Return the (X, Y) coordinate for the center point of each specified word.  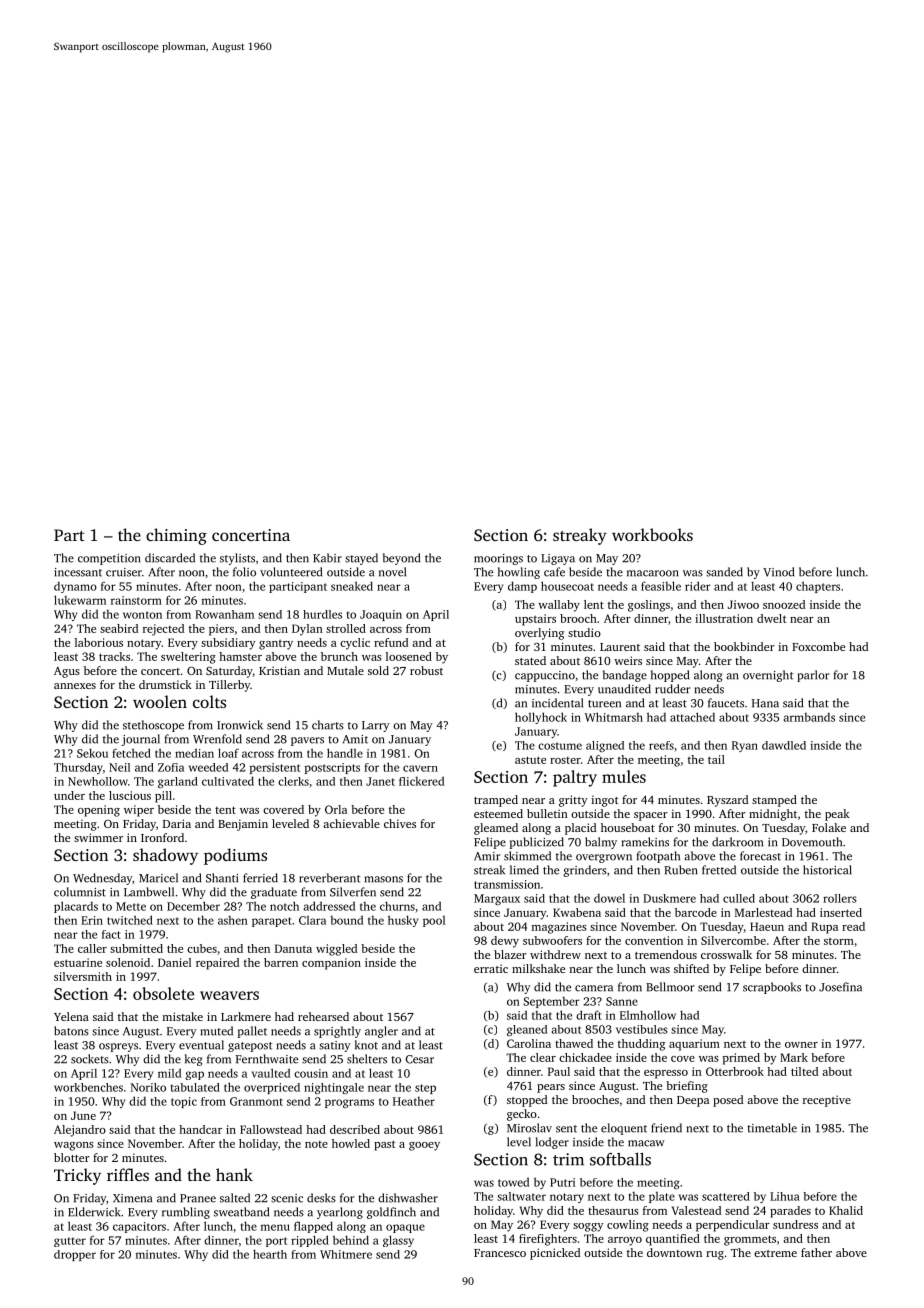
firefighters (548, 1240)
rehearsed (323, 1016)
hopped (670, 676)
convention (654, 940)
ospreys (118, 1047)
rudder (672, 689)
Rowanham (224, 614)
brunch (339, 656)
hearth (270, 1254)
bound (346, 920)
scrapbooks (772, 988)
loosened (409, 656)
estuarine (78, 962)
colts (209, 701)
